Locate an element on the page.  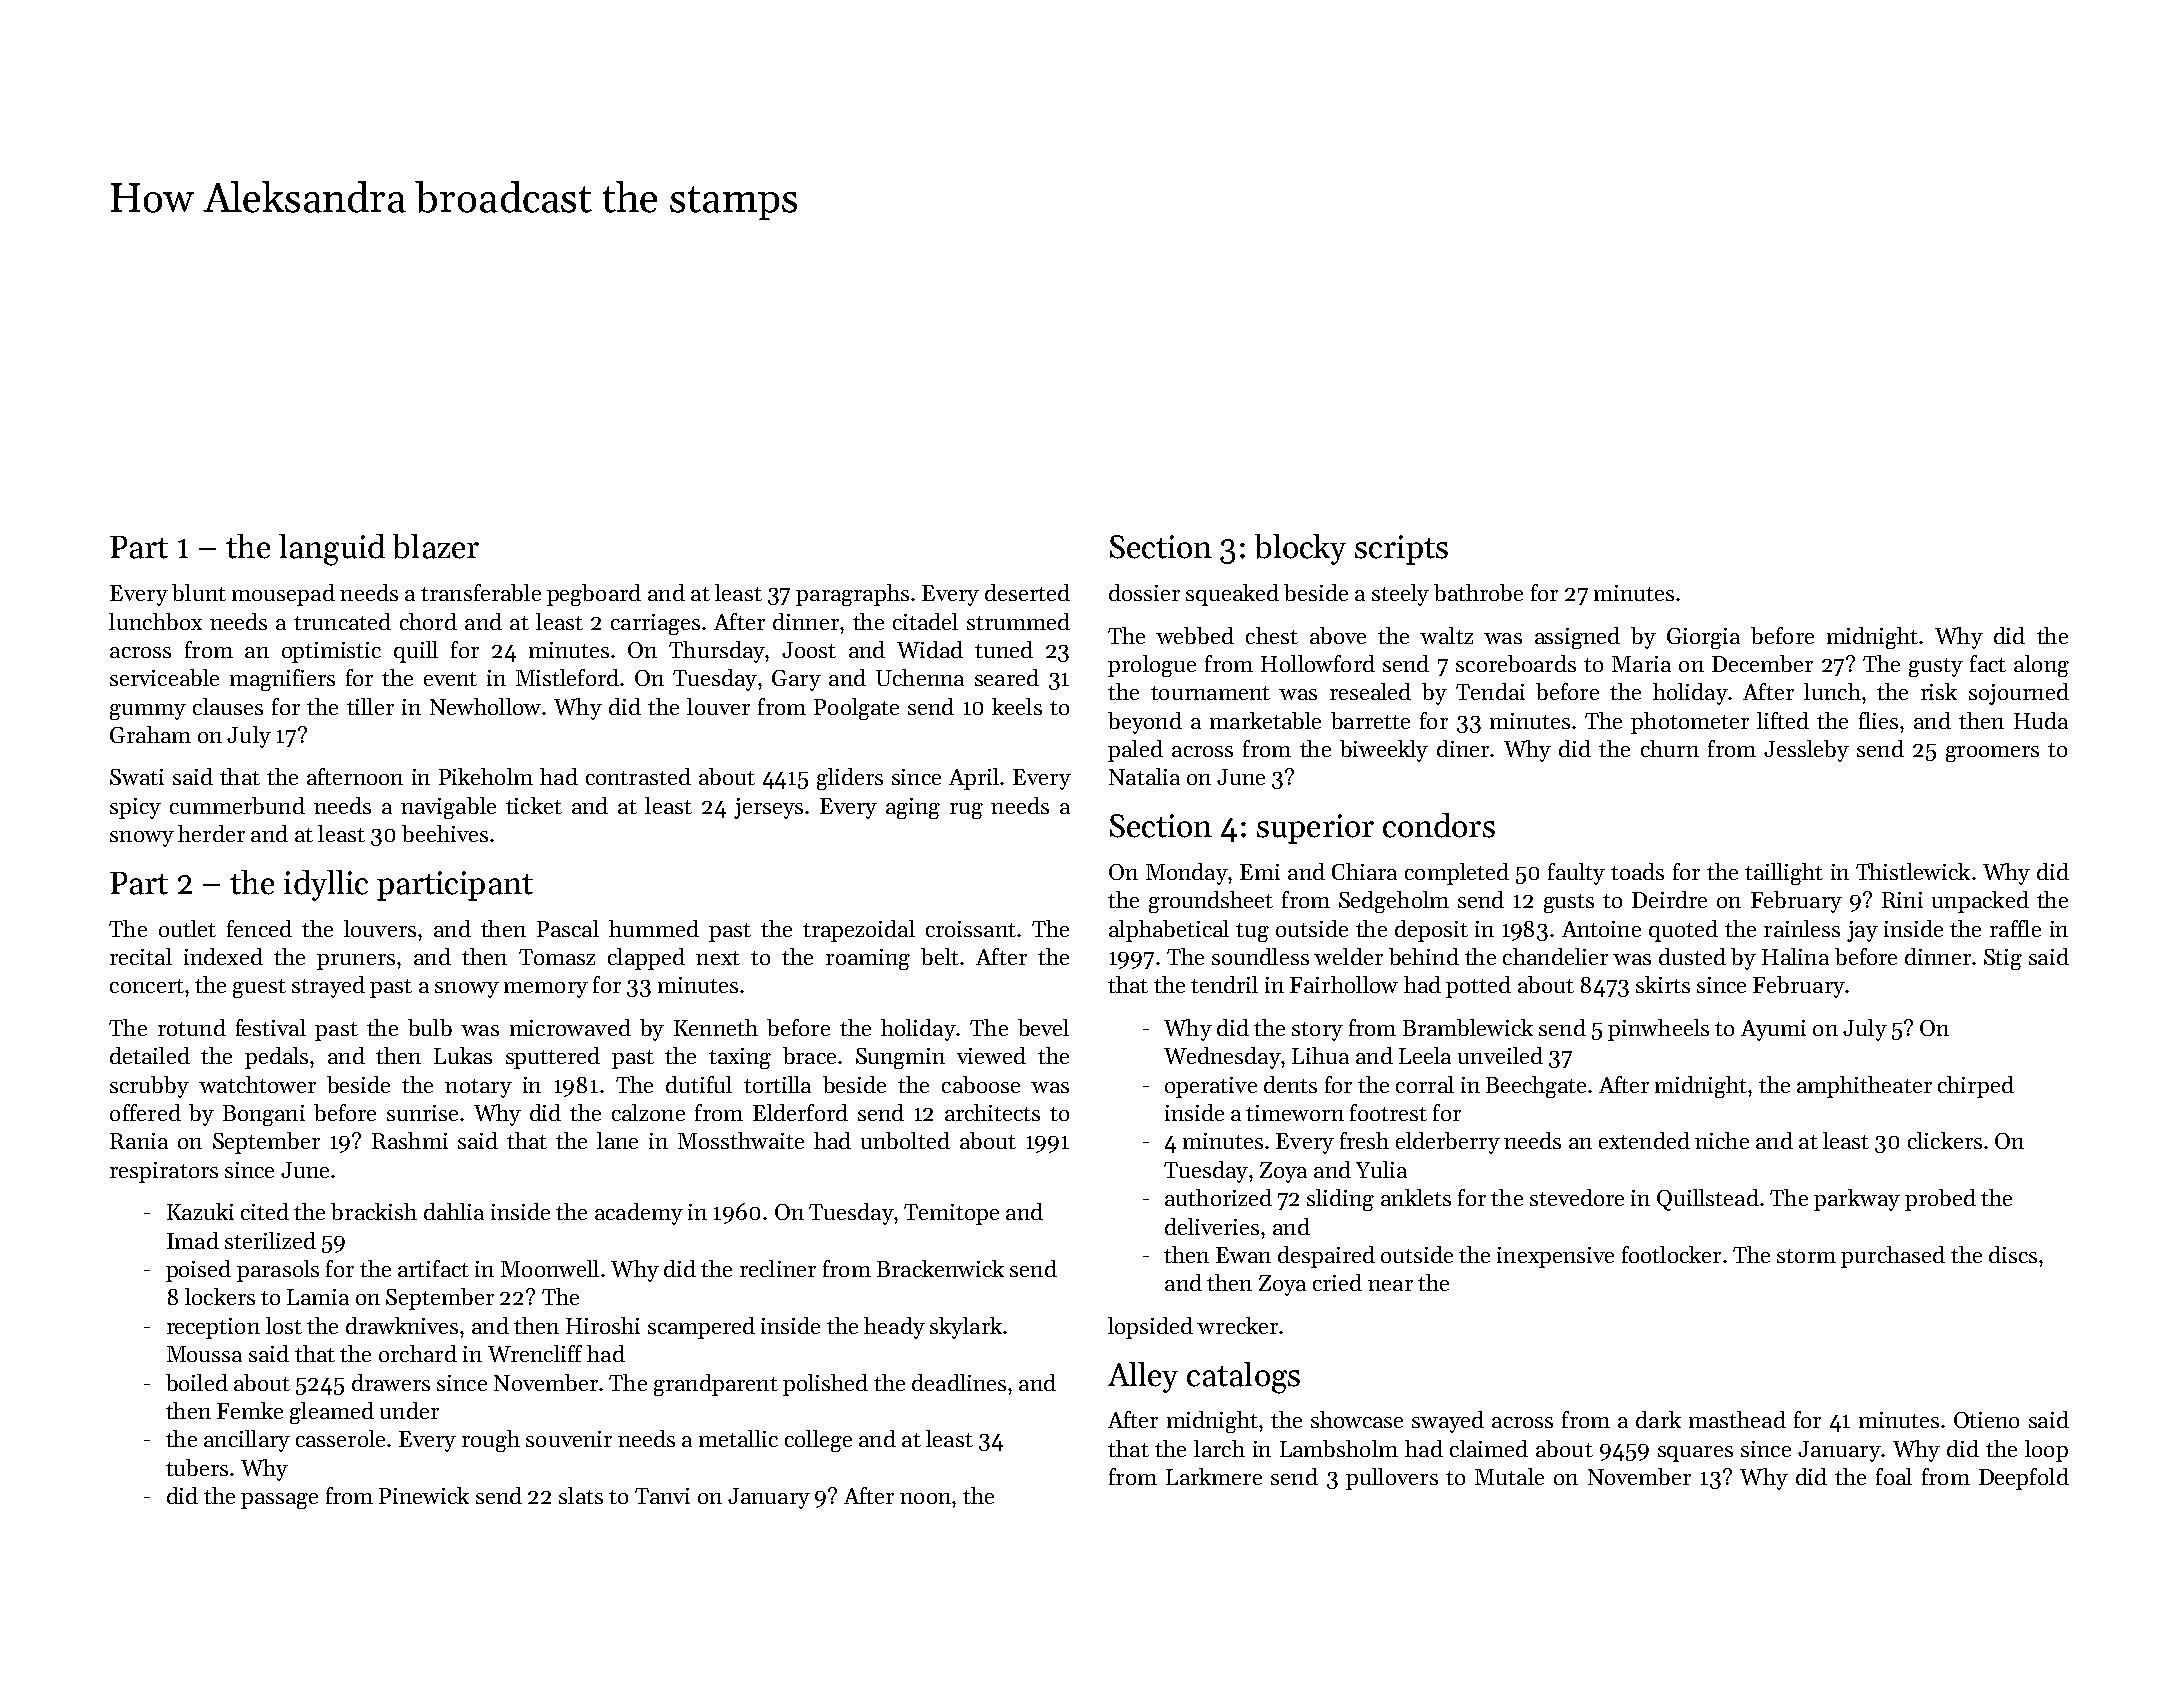
Mistleford is located at coordinates (567, 677).
